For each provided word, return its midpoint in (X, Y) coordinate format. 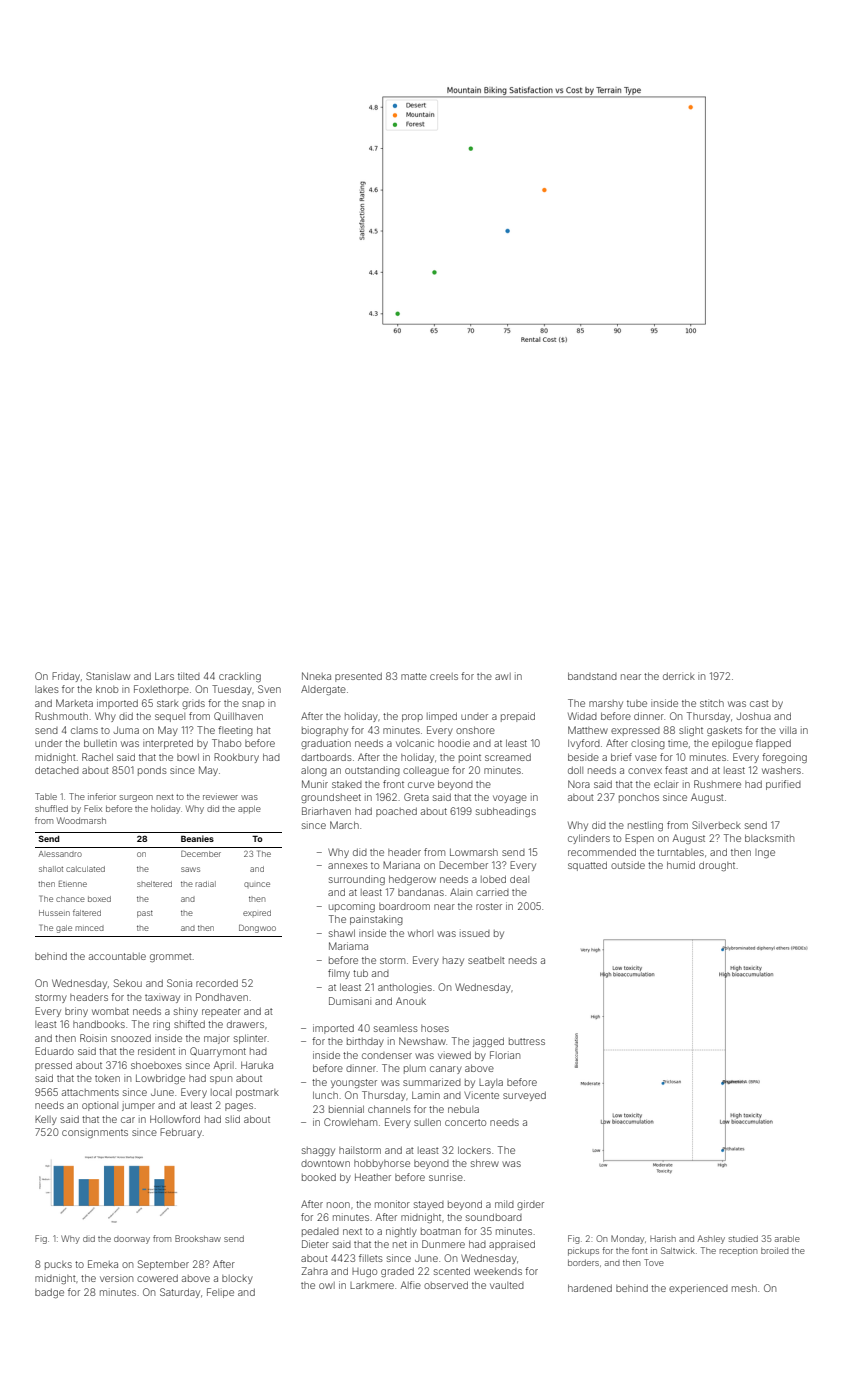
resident (156, 1051)
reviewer (220, 796)
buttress (527, 1041)
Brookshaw (198, 1238)
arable (787, 1238)
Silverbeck (716, 825)
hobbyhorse (382, 1164)
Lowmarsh (474, 852)
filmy (339, 974)
